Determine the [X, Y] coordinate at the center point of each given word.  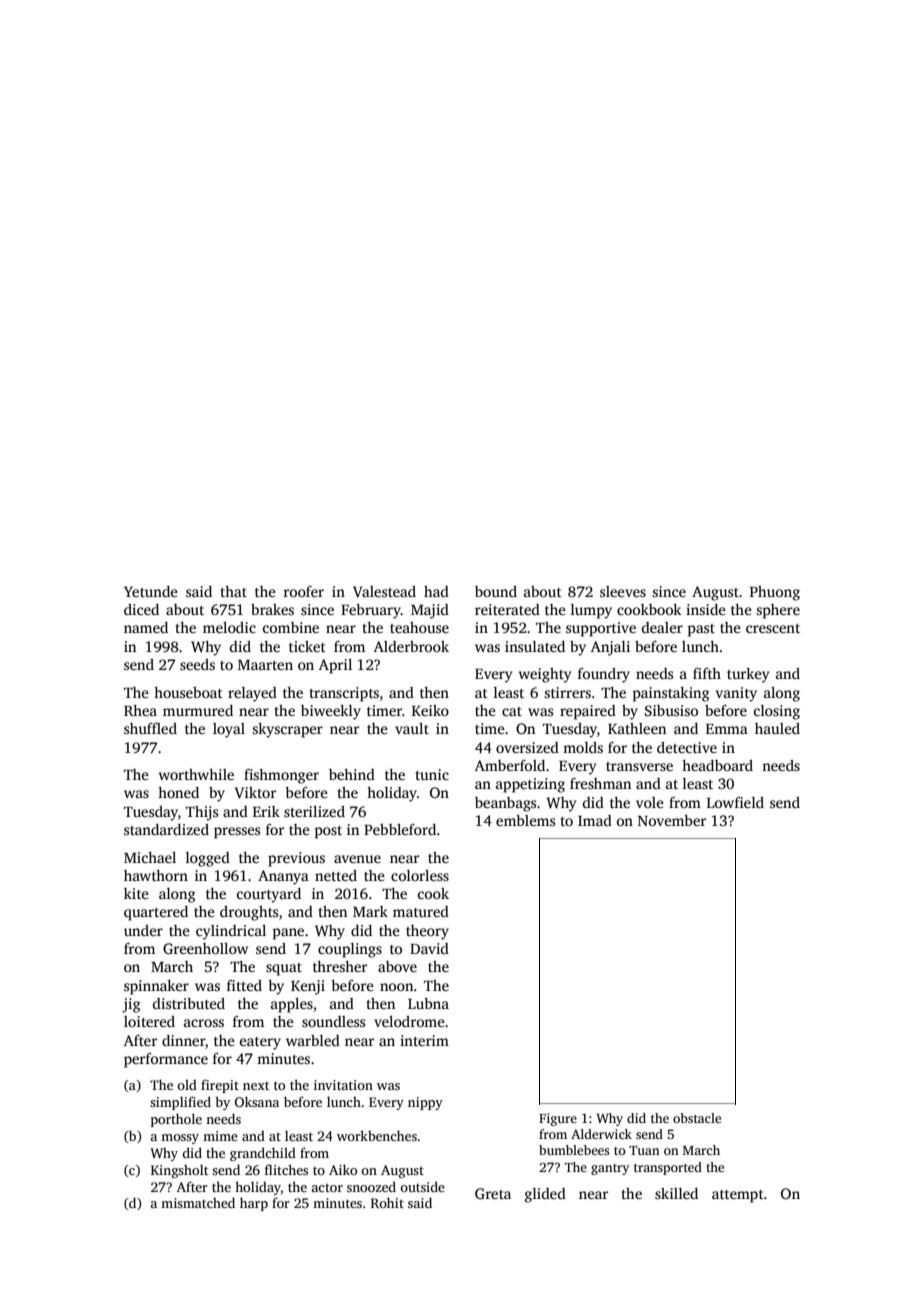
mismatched [198, 1202]
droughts [249, 913]
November [672, 820]
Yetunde [151, 591]
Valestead [384, 591]
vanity [736, 694]
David [429, 948]
